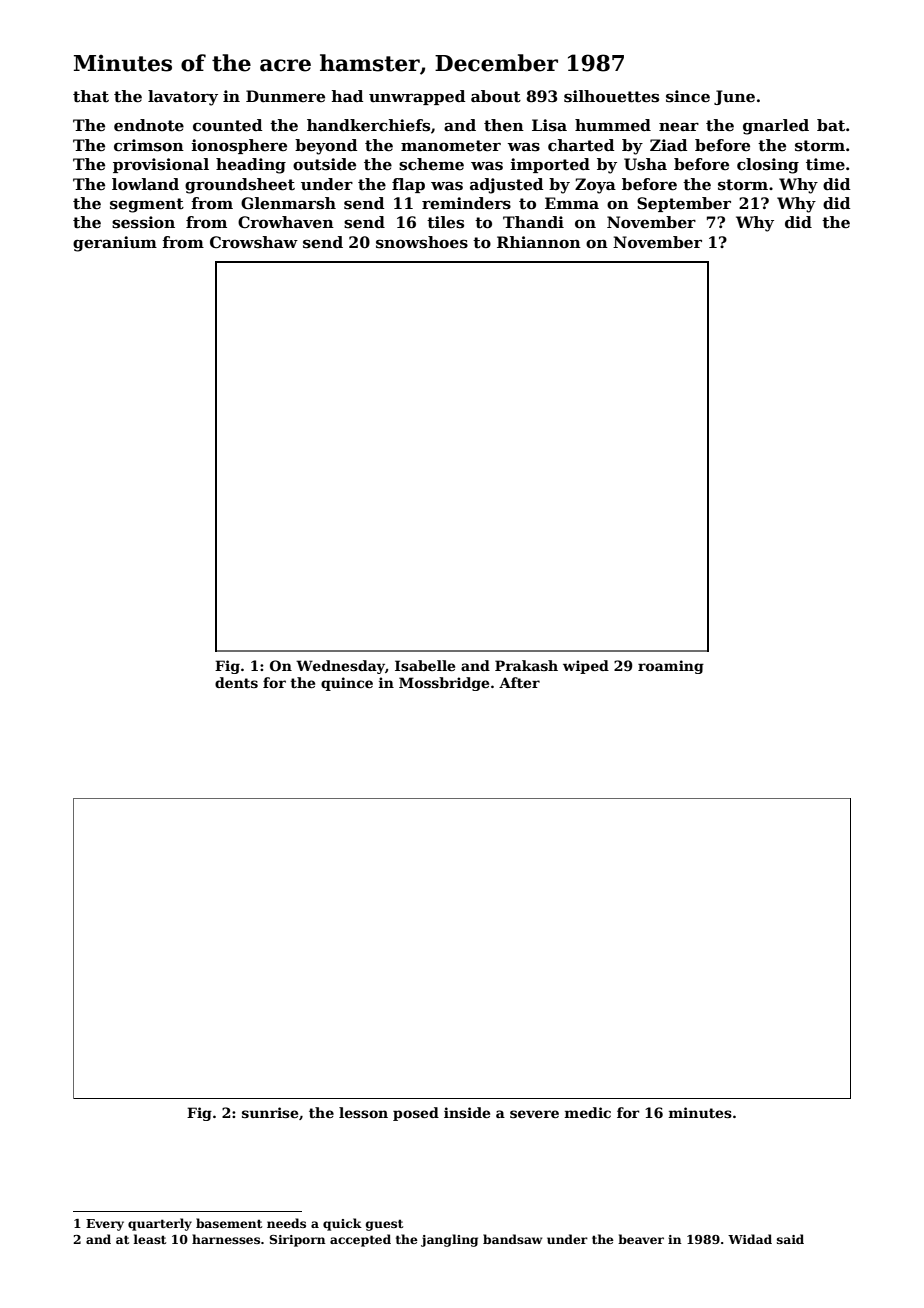  What do you see at coordinates (586, 667) in the screenshot?
I see `wiped` at bounding box center [586, 667].
